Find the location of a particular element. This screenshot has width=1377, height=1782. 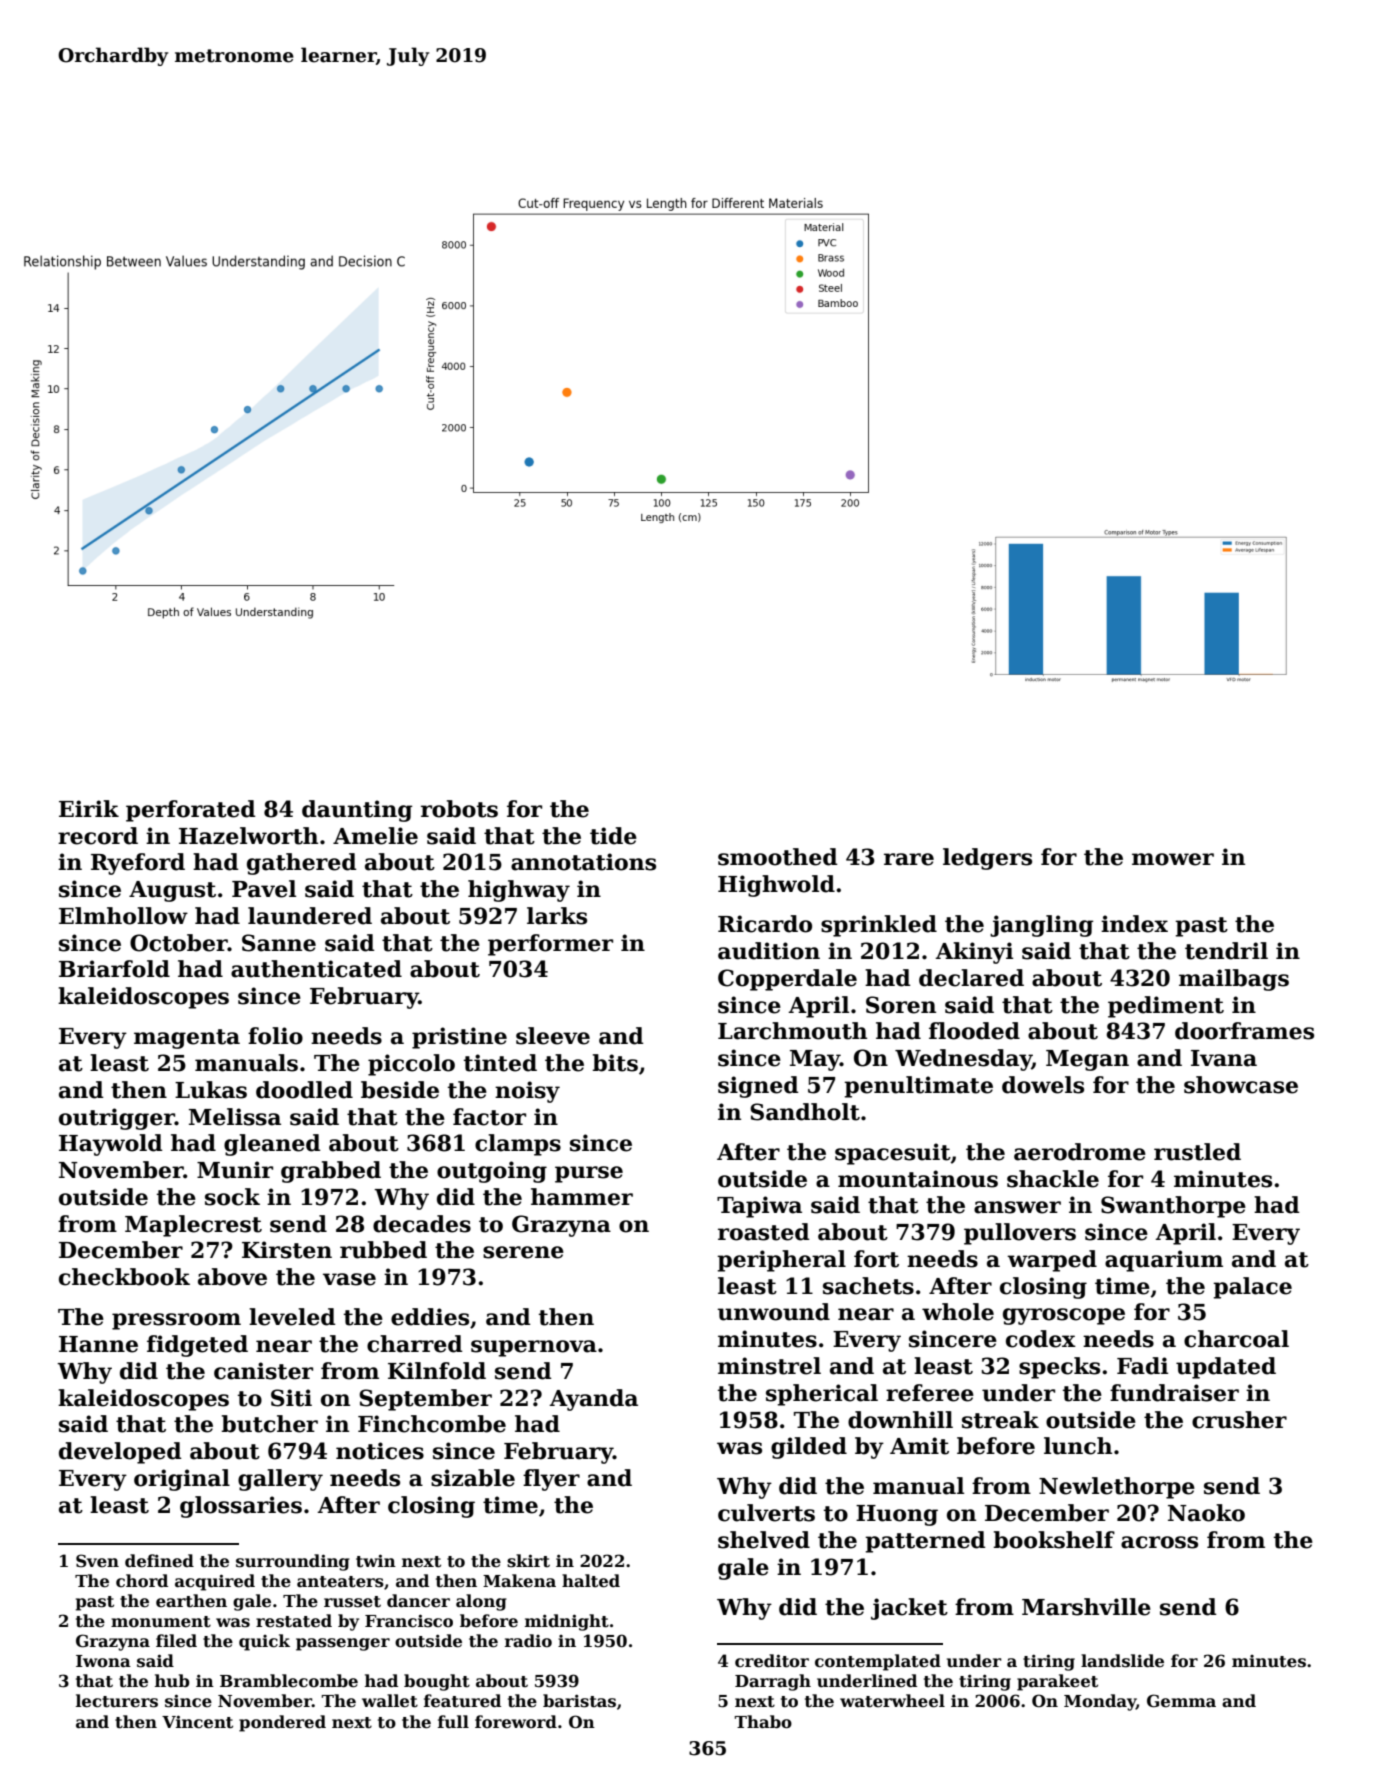

mower is located at coordinates (1173, 859).
